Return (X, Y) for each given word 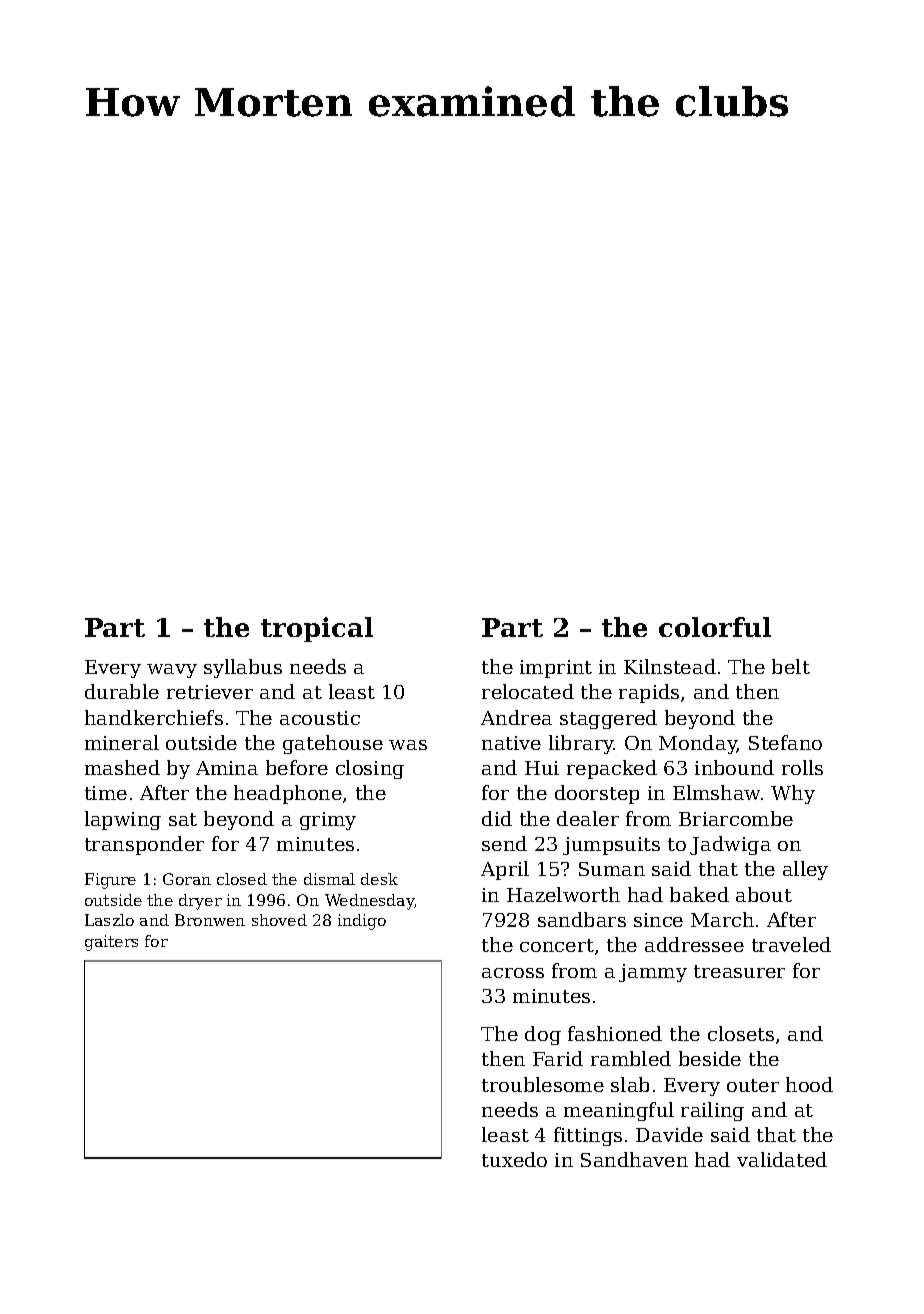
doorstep (597, 794)
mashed (122, 767)
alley (805, 870)
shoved (279, 920)
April (505, 870)
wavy (172, 671)
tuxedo (514, 1159)
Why (793, 794)
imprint (556, 669)
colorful (715, 627)
